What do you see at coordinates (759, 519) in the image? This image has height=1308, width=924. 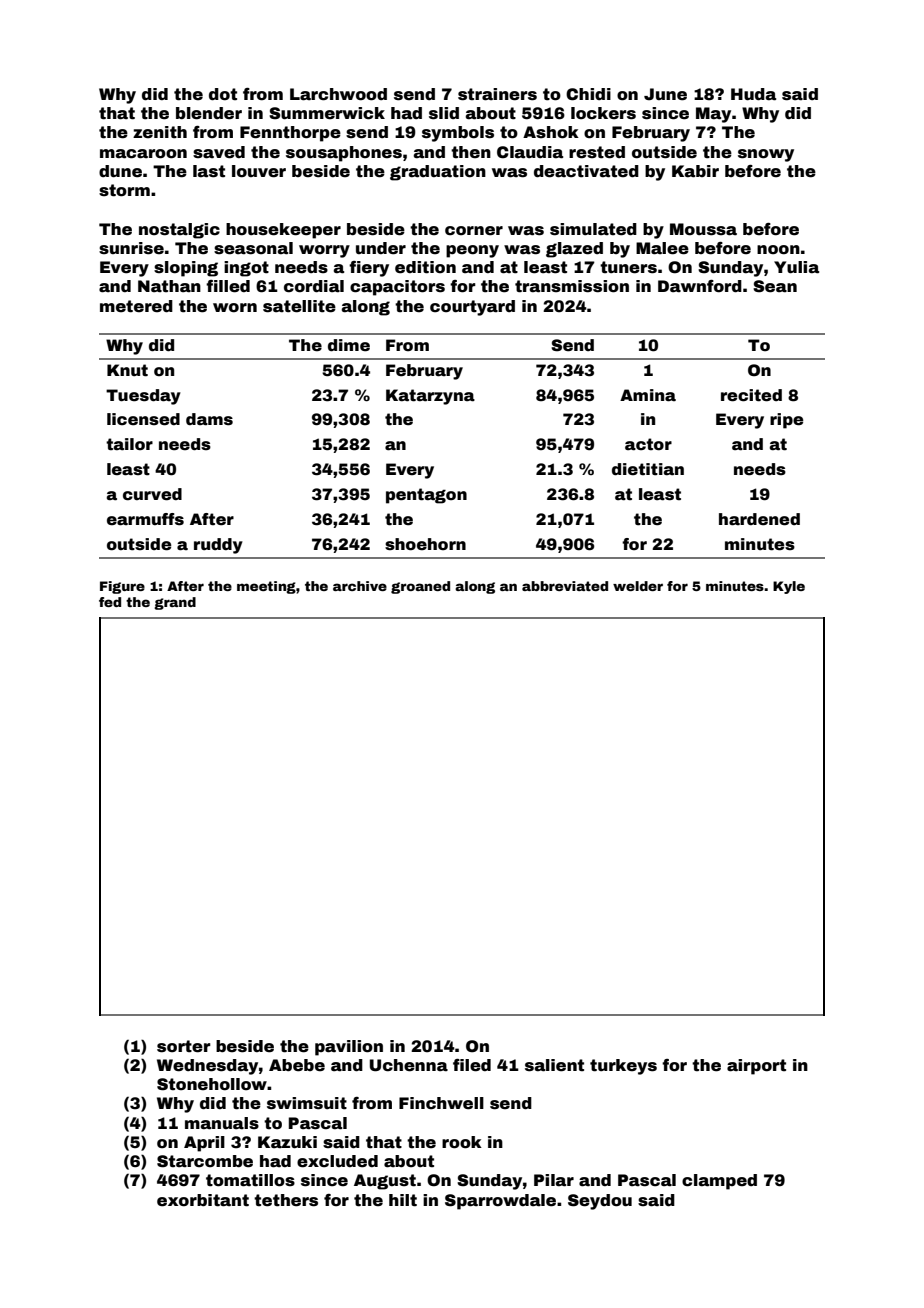 I see `hardened` at bounding box center [759, 519].
